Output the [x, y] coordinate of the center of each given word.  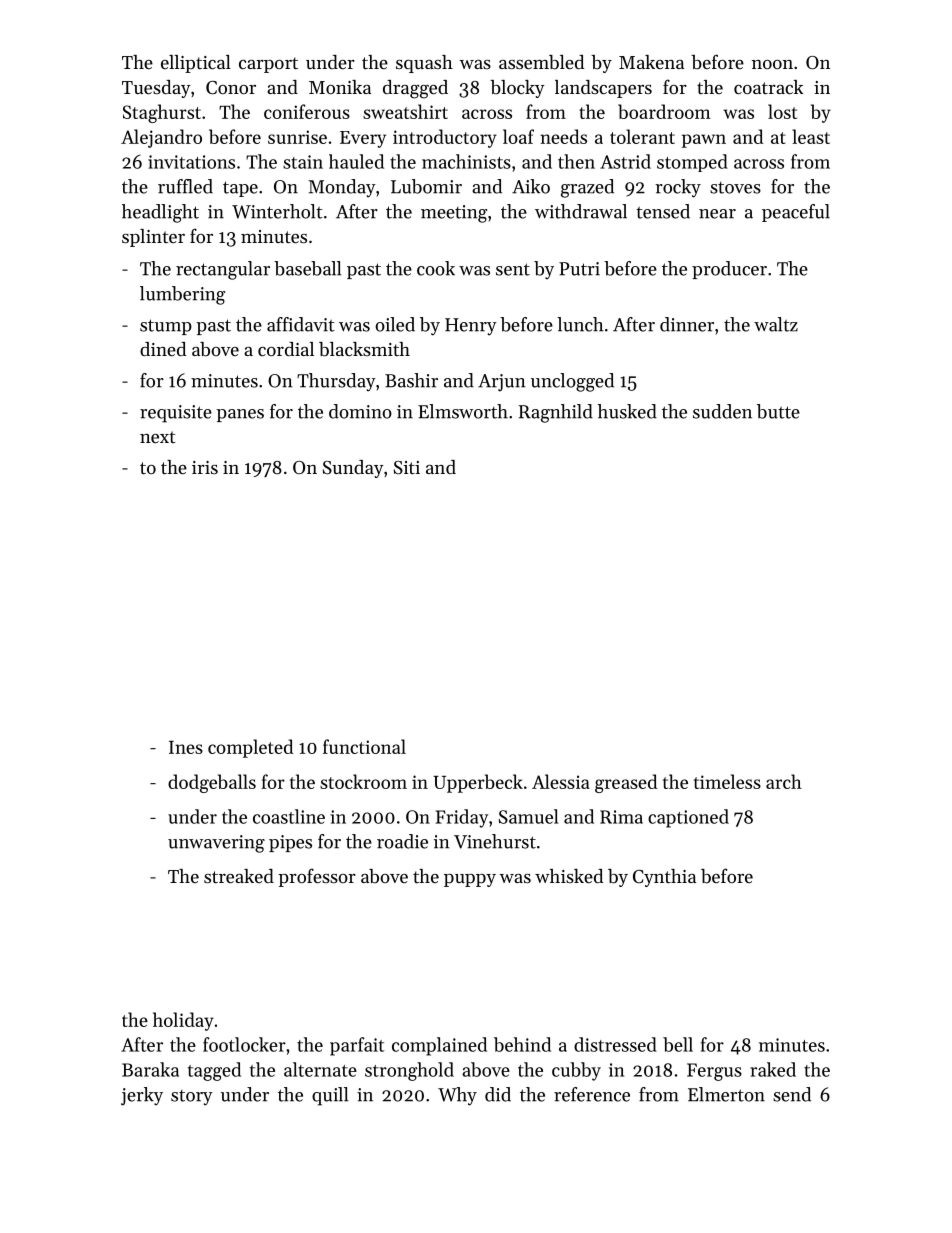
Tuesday [156, 89]
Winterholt [277, 211]
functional [364, 746]
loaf [518, 136]
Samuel [528, 816]
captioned [688, 818]
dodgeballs [212, 783]
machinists [466, 161]
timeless [727, 781]
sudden [722, 411]
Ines [186, 747]
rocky [678, 188]
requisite [176, 414]
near [717, 214]
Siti [407, 468]
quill [330, 1096]
